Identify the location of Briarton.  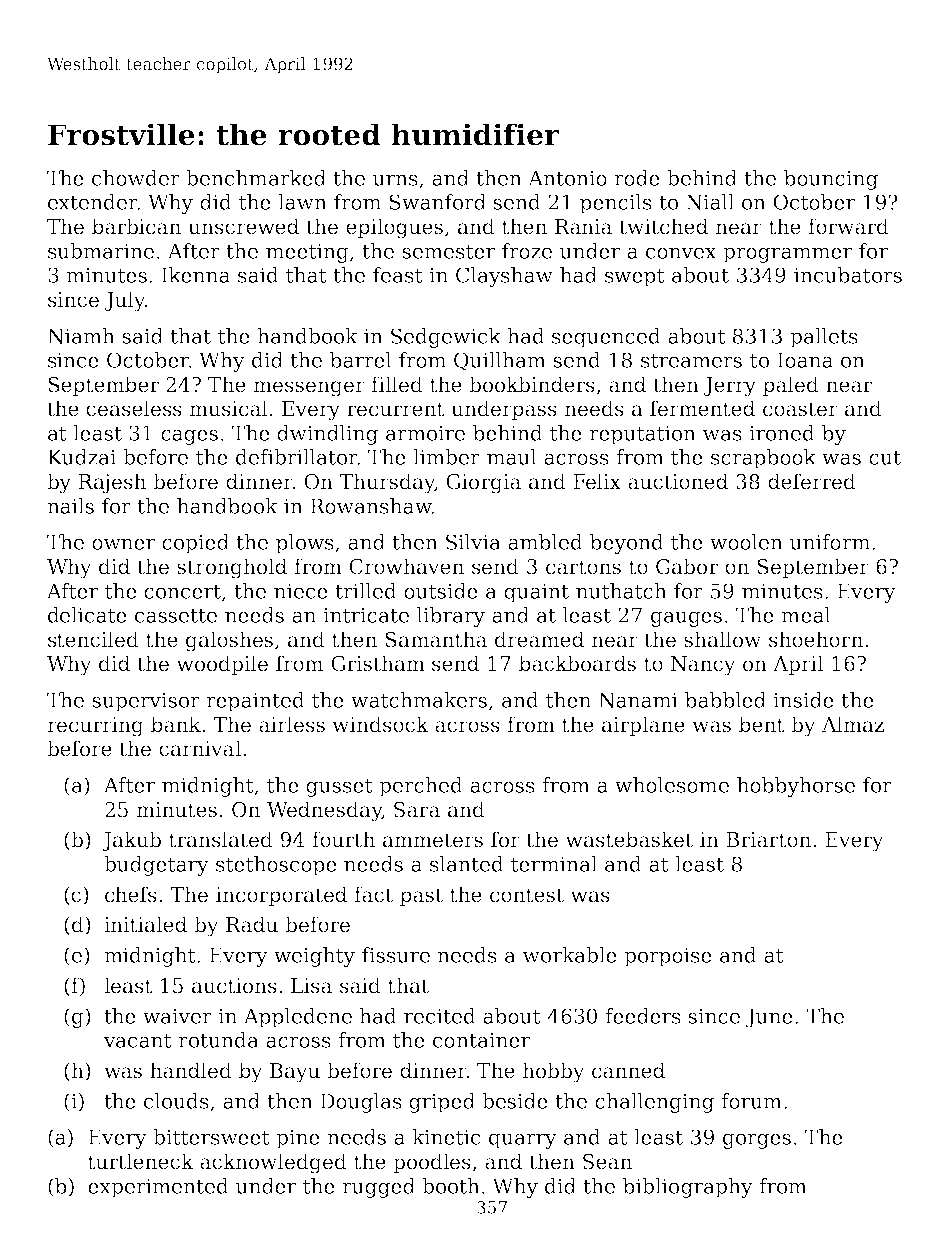
(768, 840).
